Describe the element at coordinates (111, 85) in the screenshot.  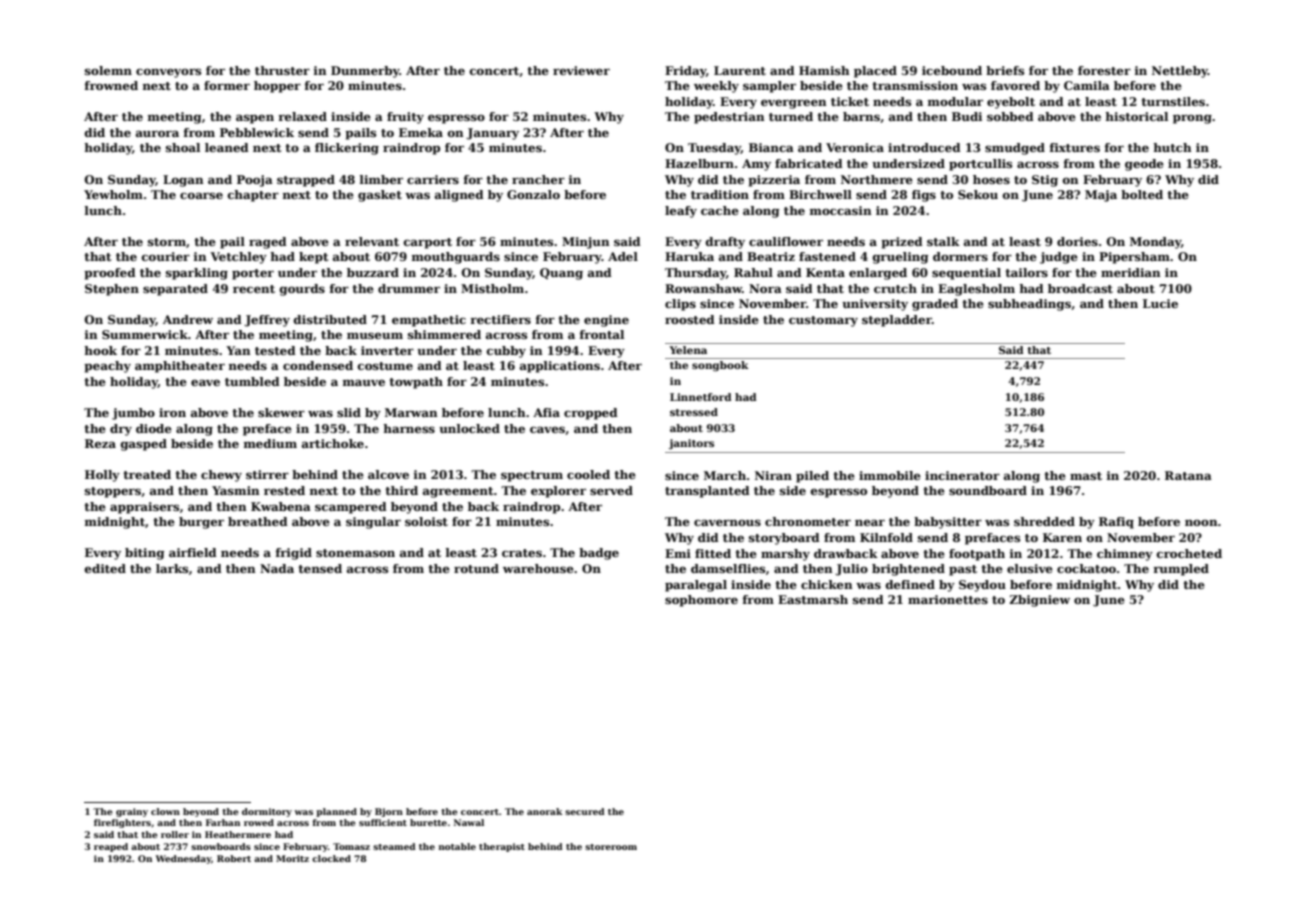
I see `frowned` at that location.
